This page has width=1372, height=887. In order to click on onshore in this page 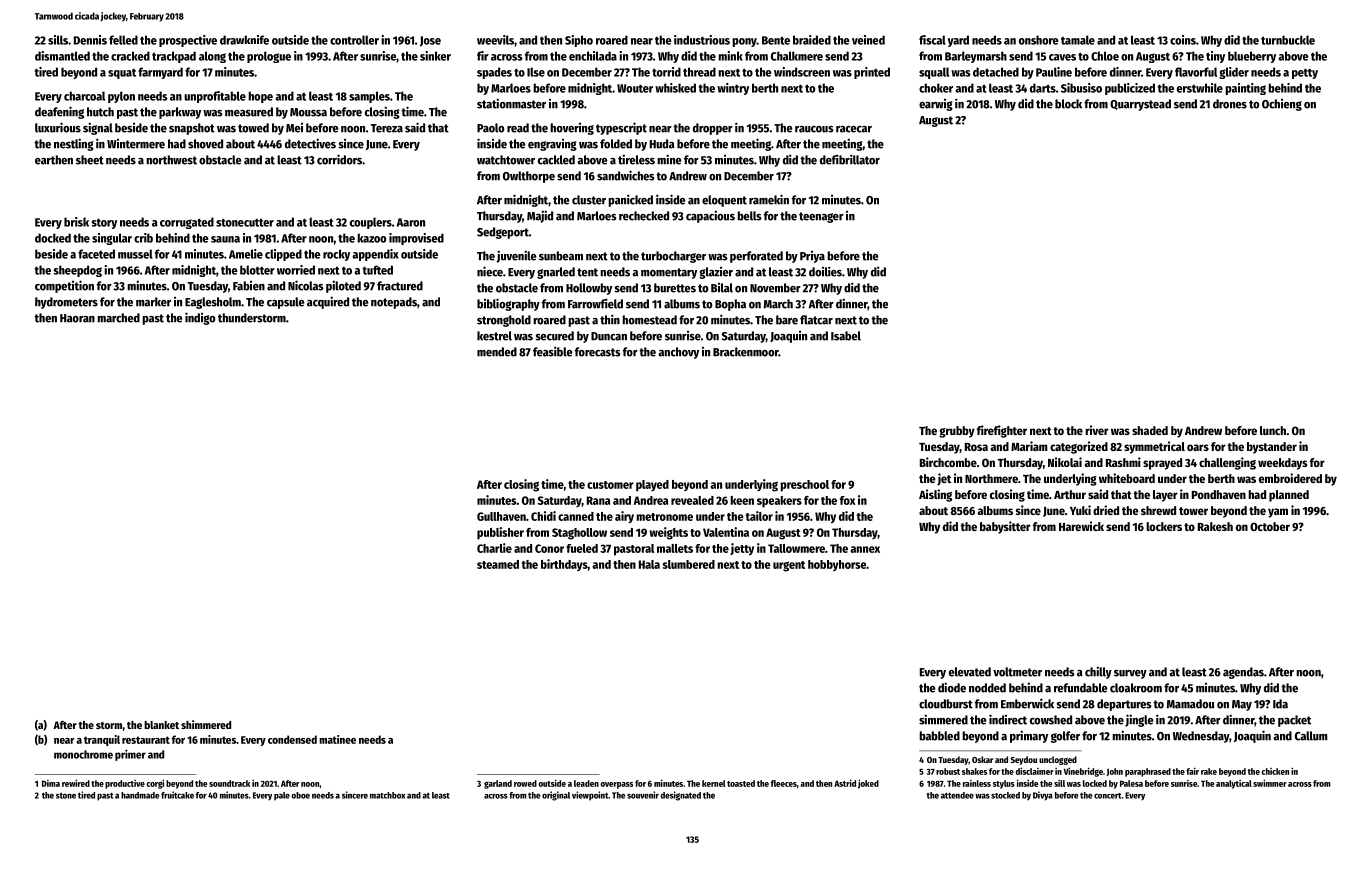, I will do `click(1039, 40)`.
